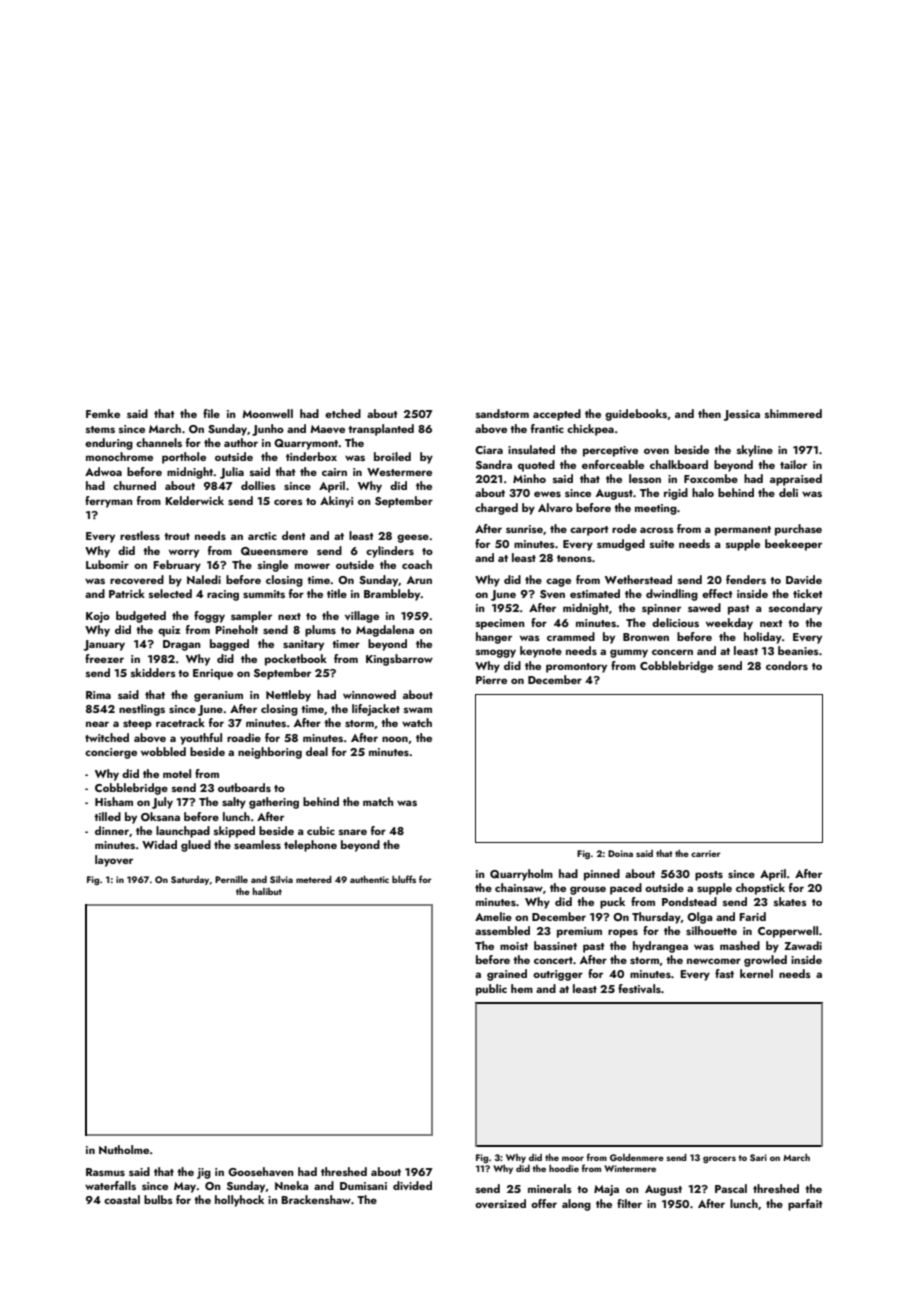  I want to click on guidebooks, so click(636, 415).
